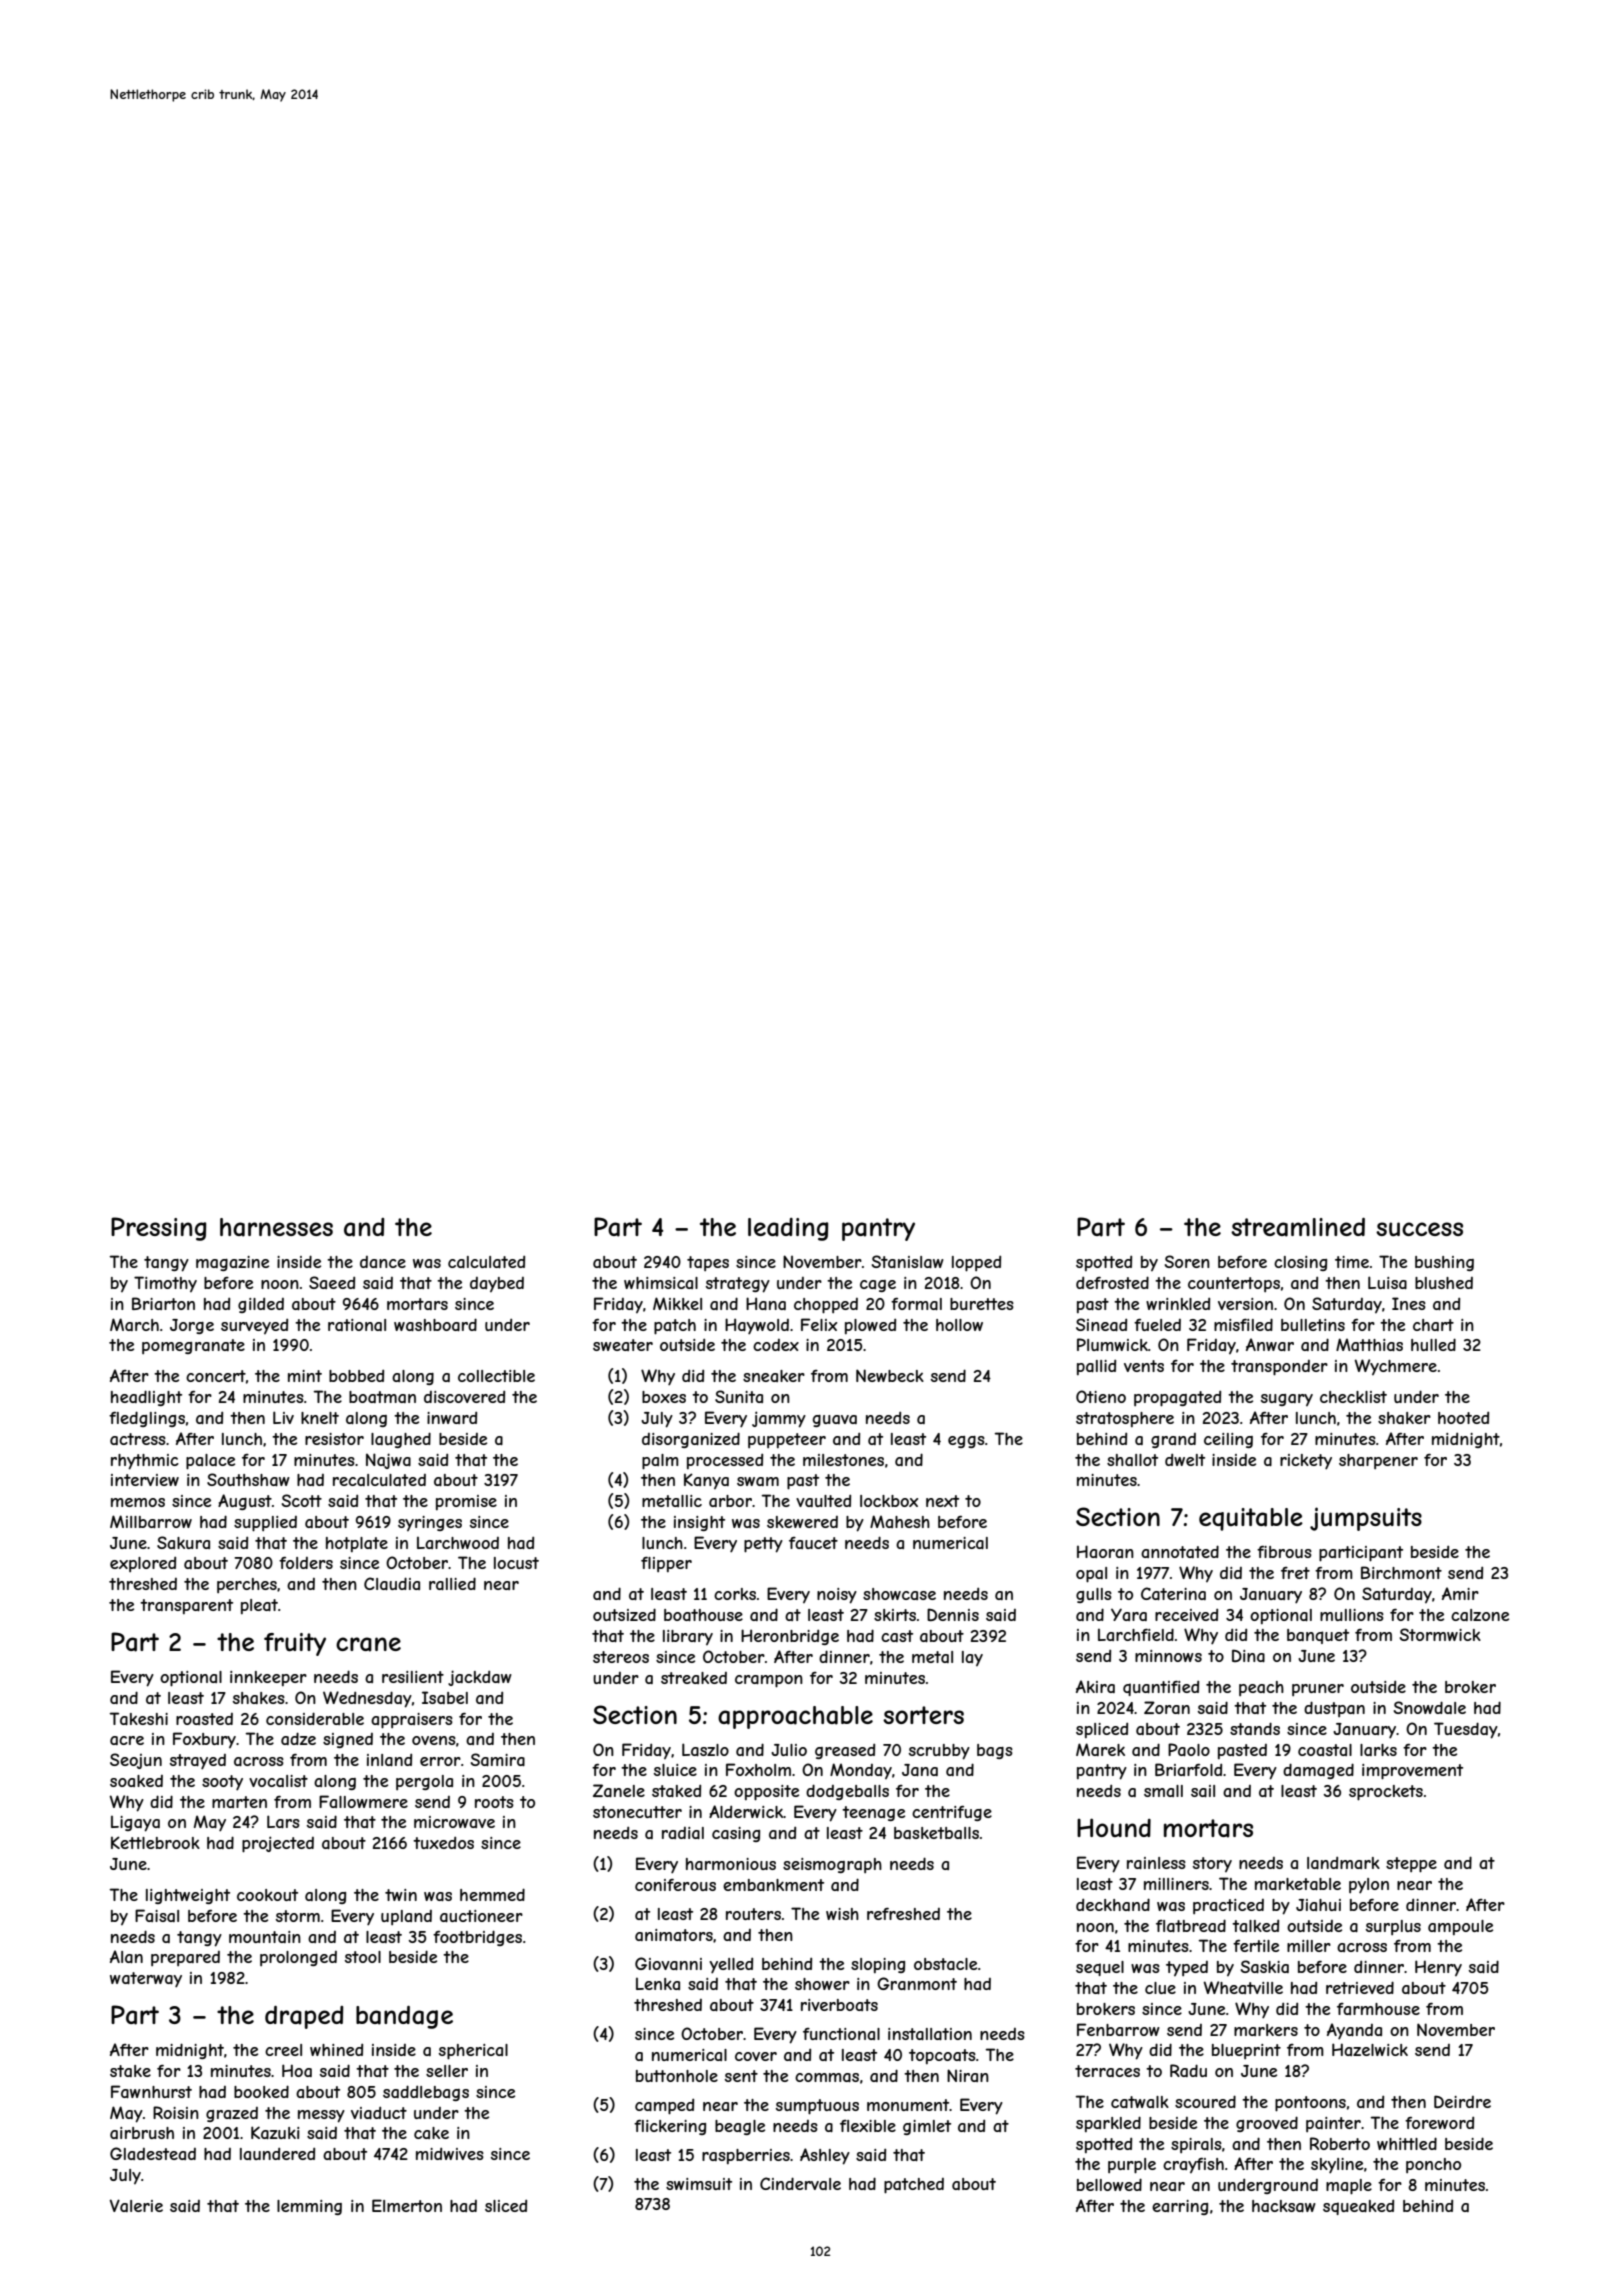 The width and height of the screenshot is (1620, 2292). Describe the element at coordinates (1180, 2207) in the screenshot. I see `earring` at that location.
